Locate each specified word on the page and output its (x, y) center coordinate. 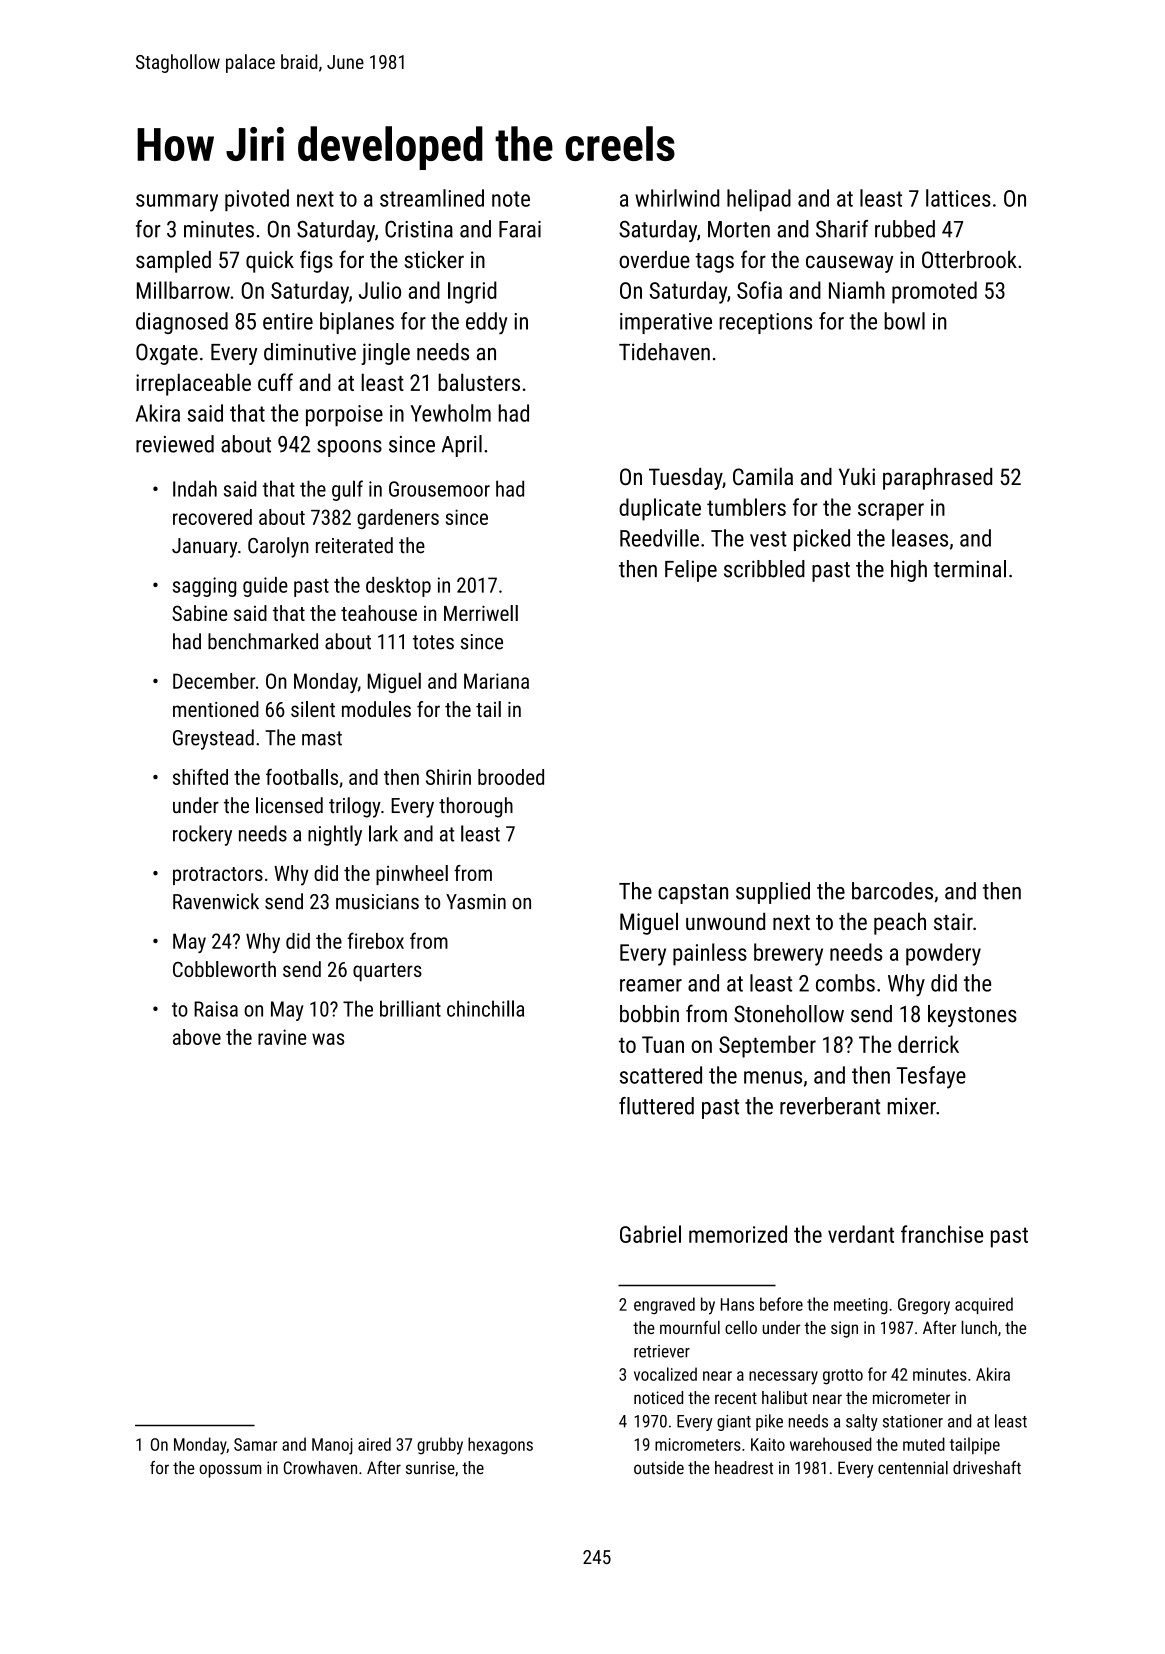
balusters (479, 382)
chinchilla (485, 1008)
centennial (913, 1468)
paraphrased (937, 479)
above (197, 1037)
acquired (984, 1305)
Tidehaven (664, 352)
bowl (904, 321)
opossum (230, 1471)
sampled (173, 261)
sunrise (430, 1467)
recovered (212, 517)
